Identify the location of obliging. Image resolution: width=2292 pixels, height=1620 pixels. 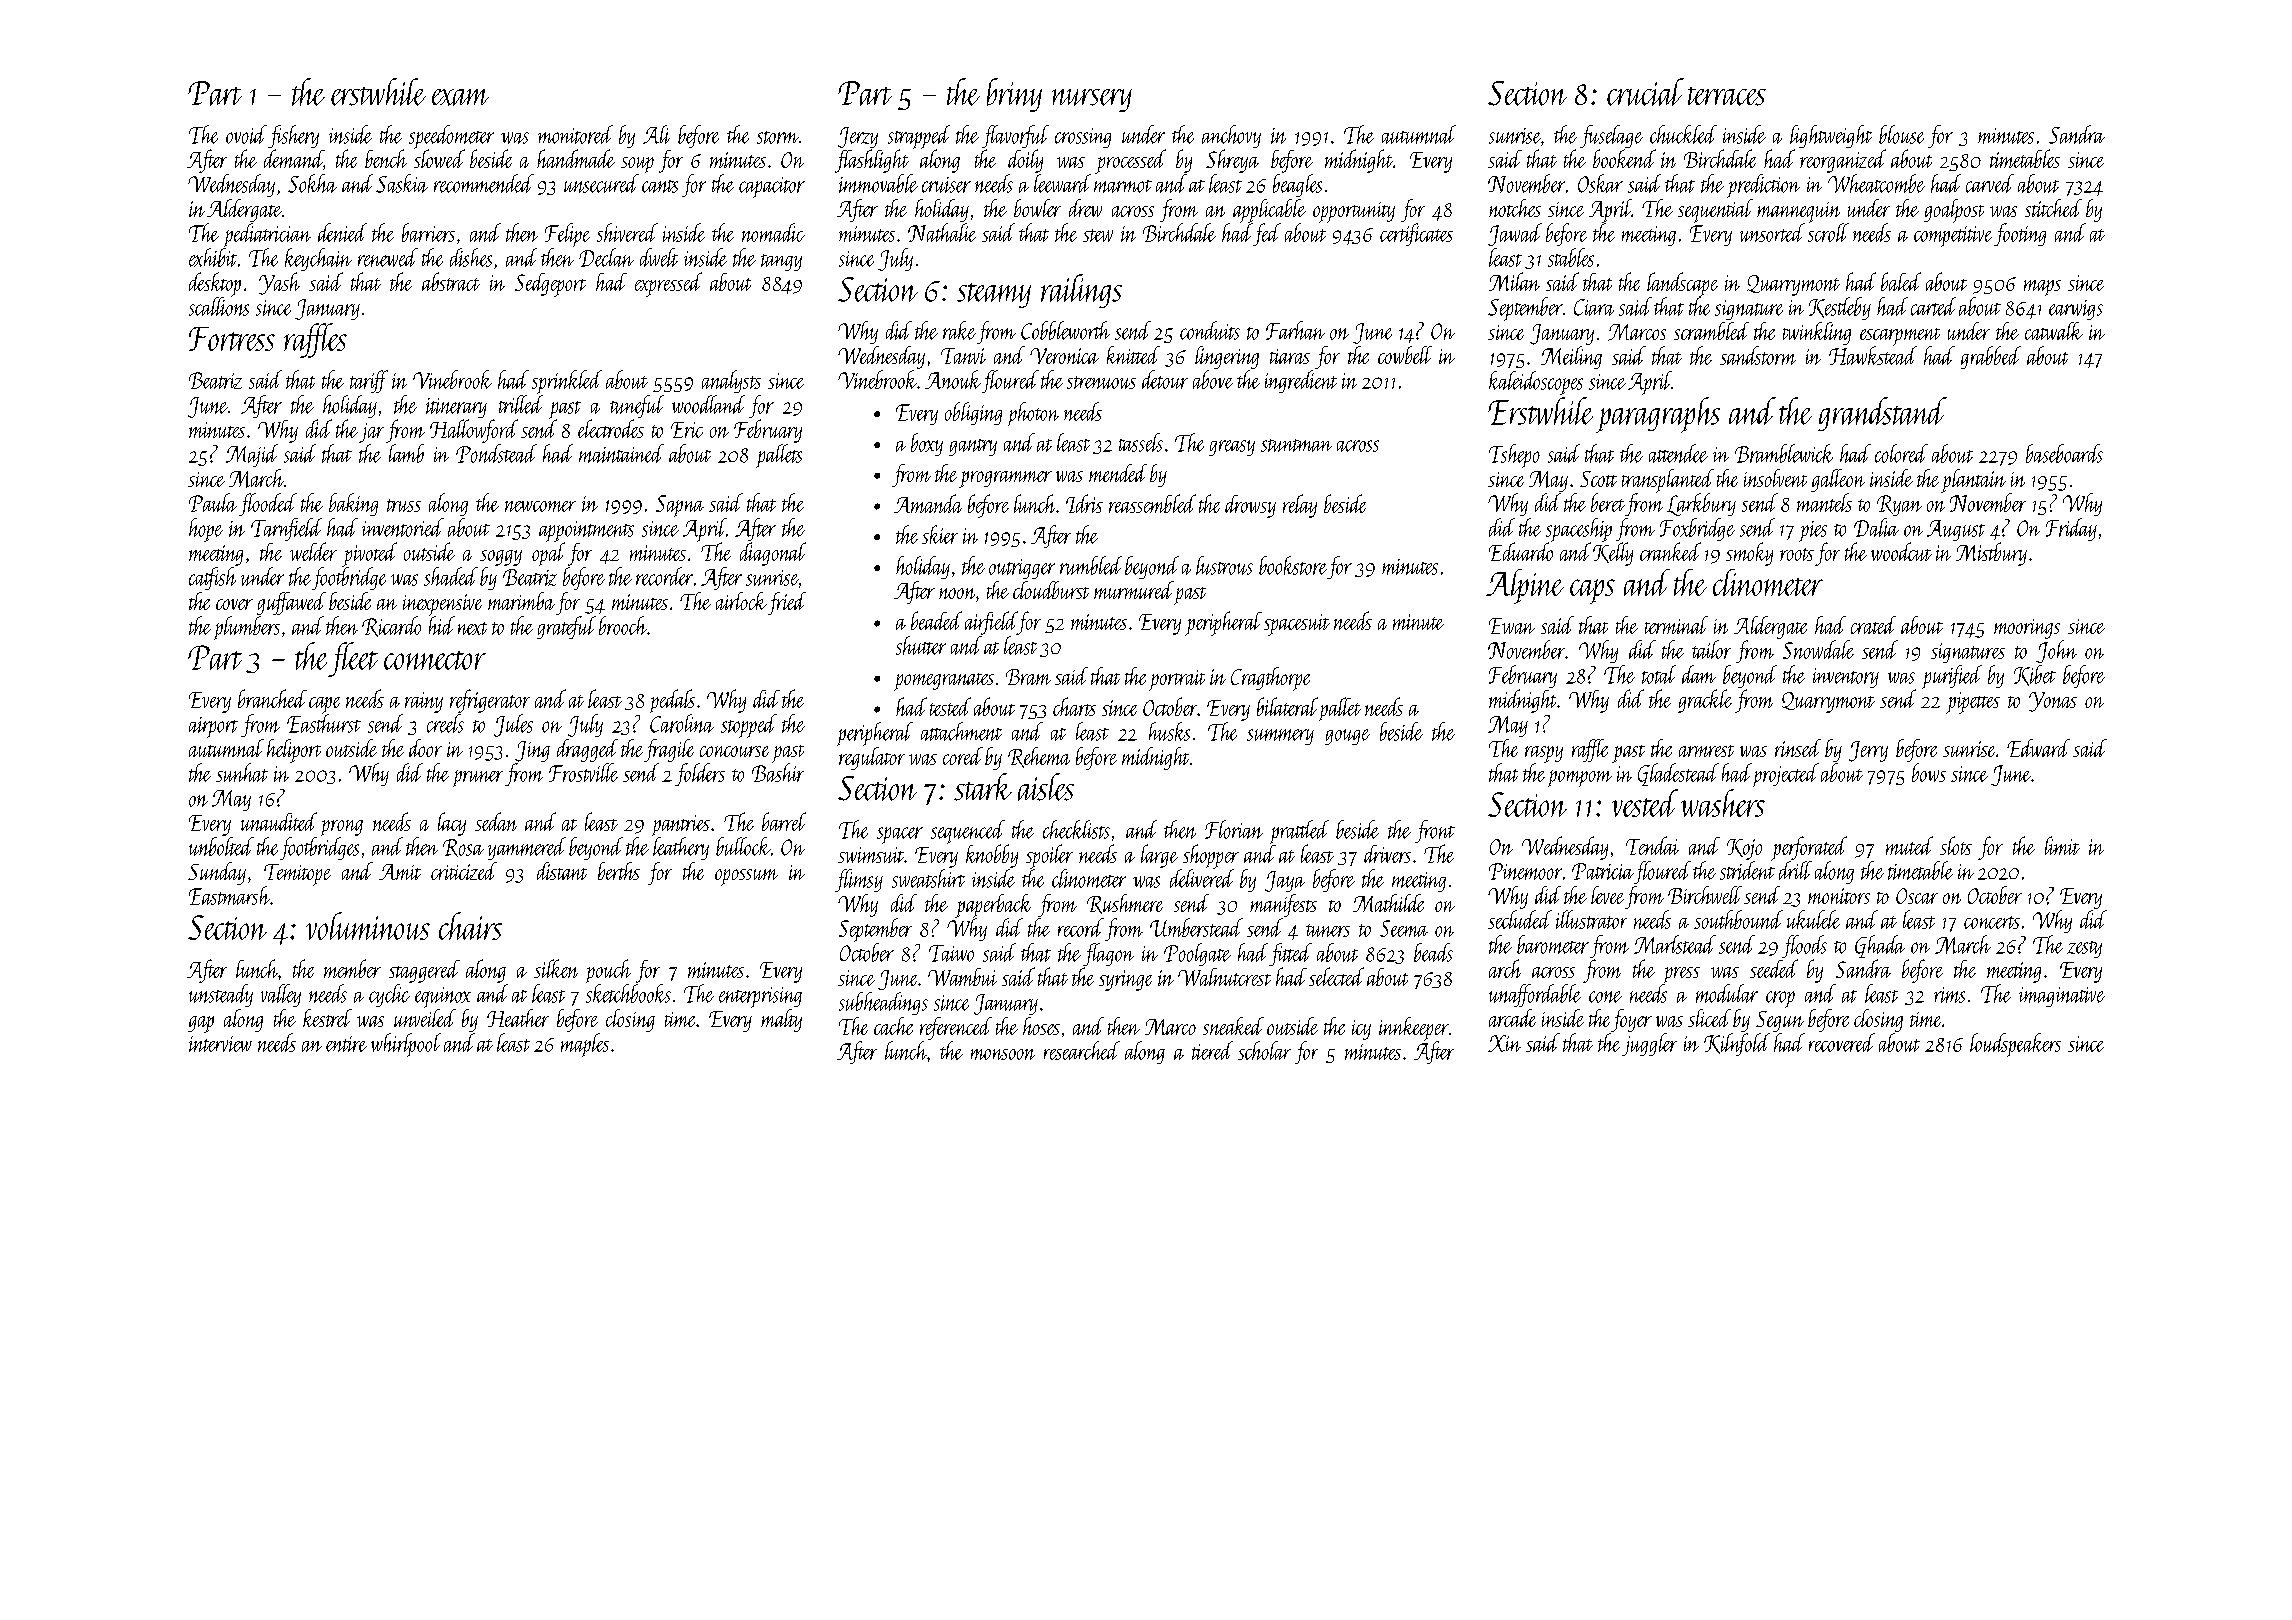
(973, 413).
